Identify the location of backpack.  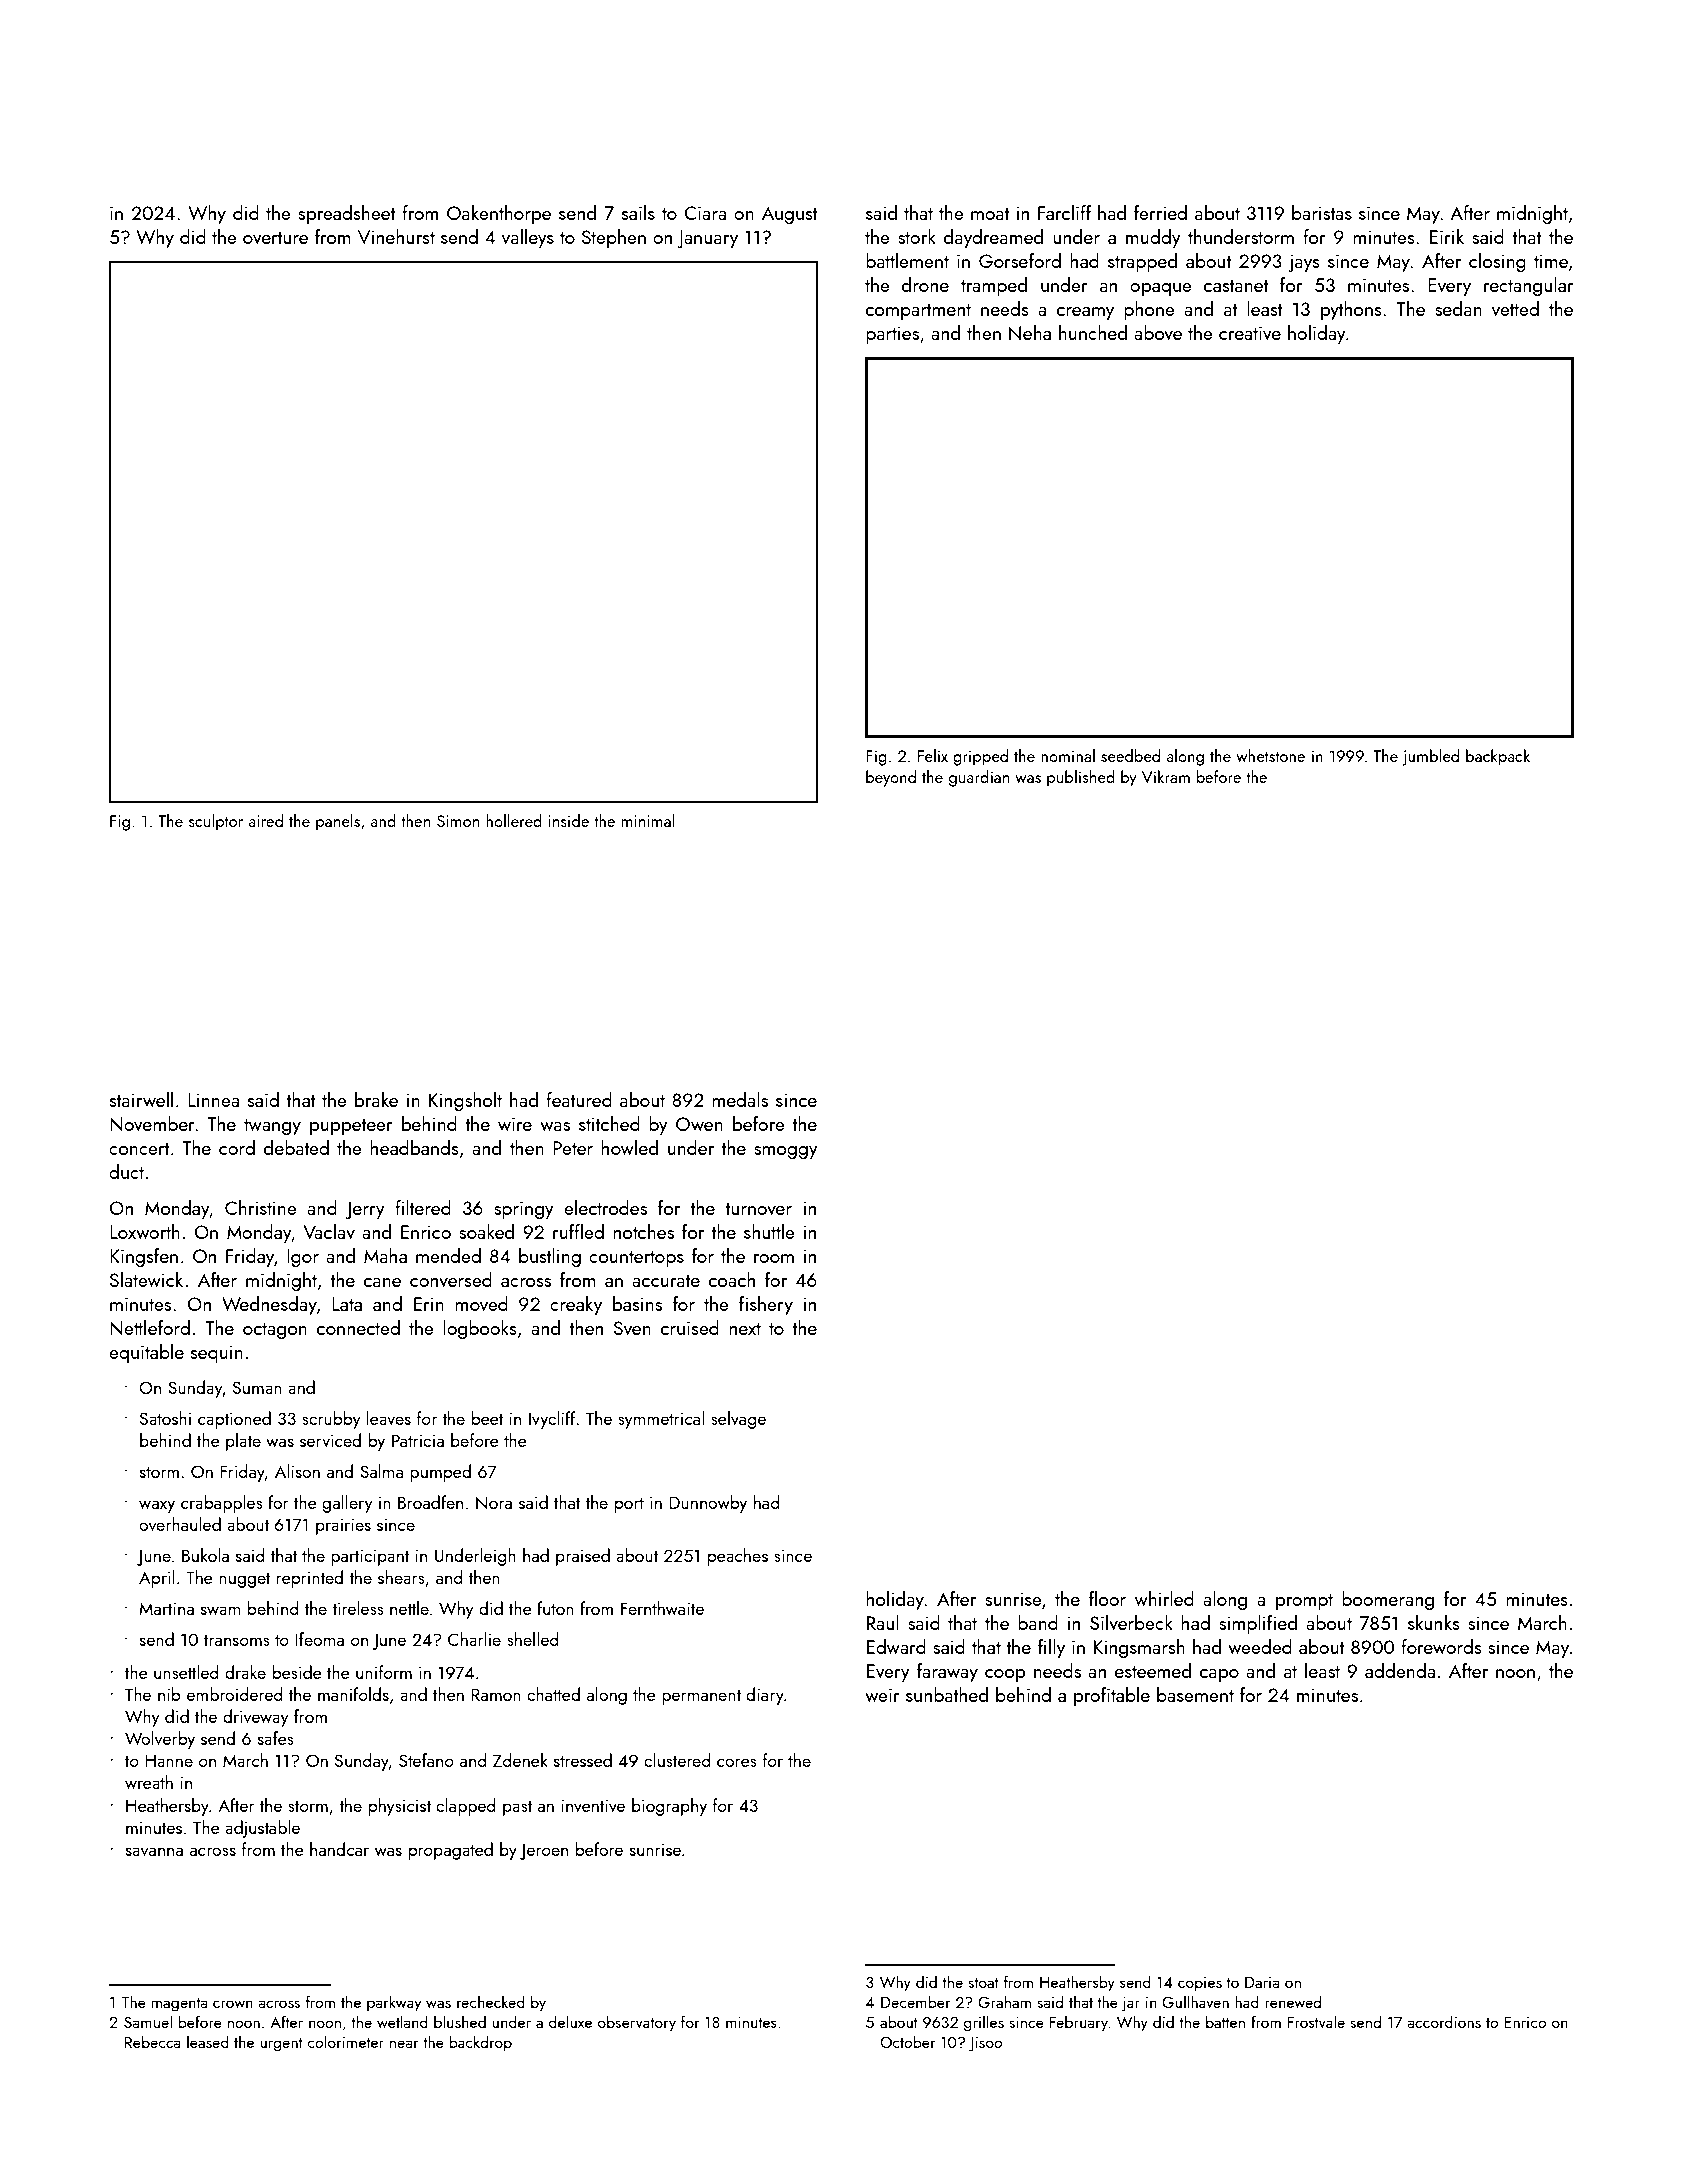
(1498, 757).
